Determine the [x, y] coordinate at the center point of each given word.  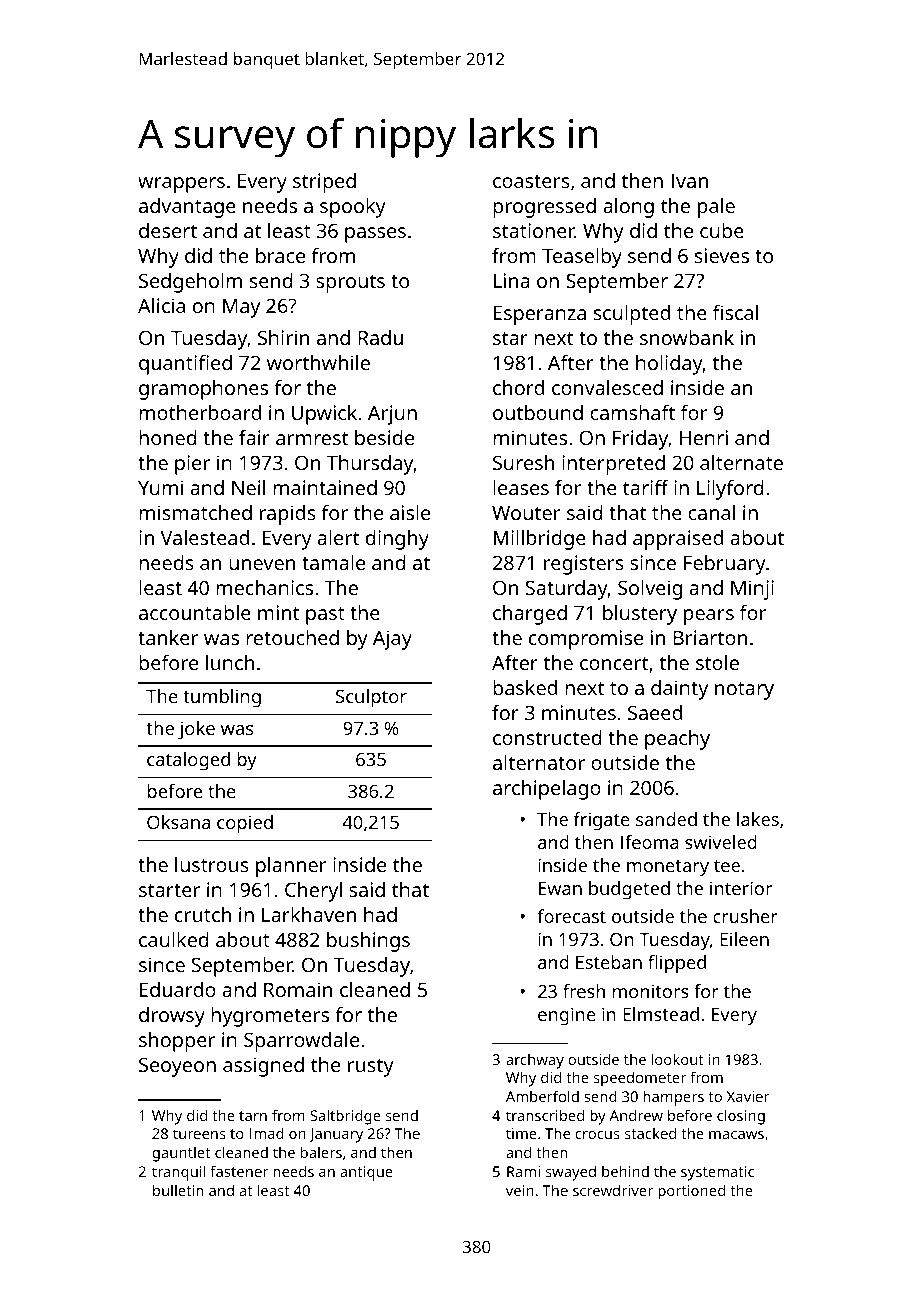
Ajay [392, 640]
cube [722, 230]
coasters [531, 181]
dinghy [397, 540]
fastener [239, 1171]
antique [366, 1173]
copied [245, 824]
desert [168, 230]
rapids [288, 515]
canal [711, 512]
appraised [678, 540]
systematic [717, 1173]
